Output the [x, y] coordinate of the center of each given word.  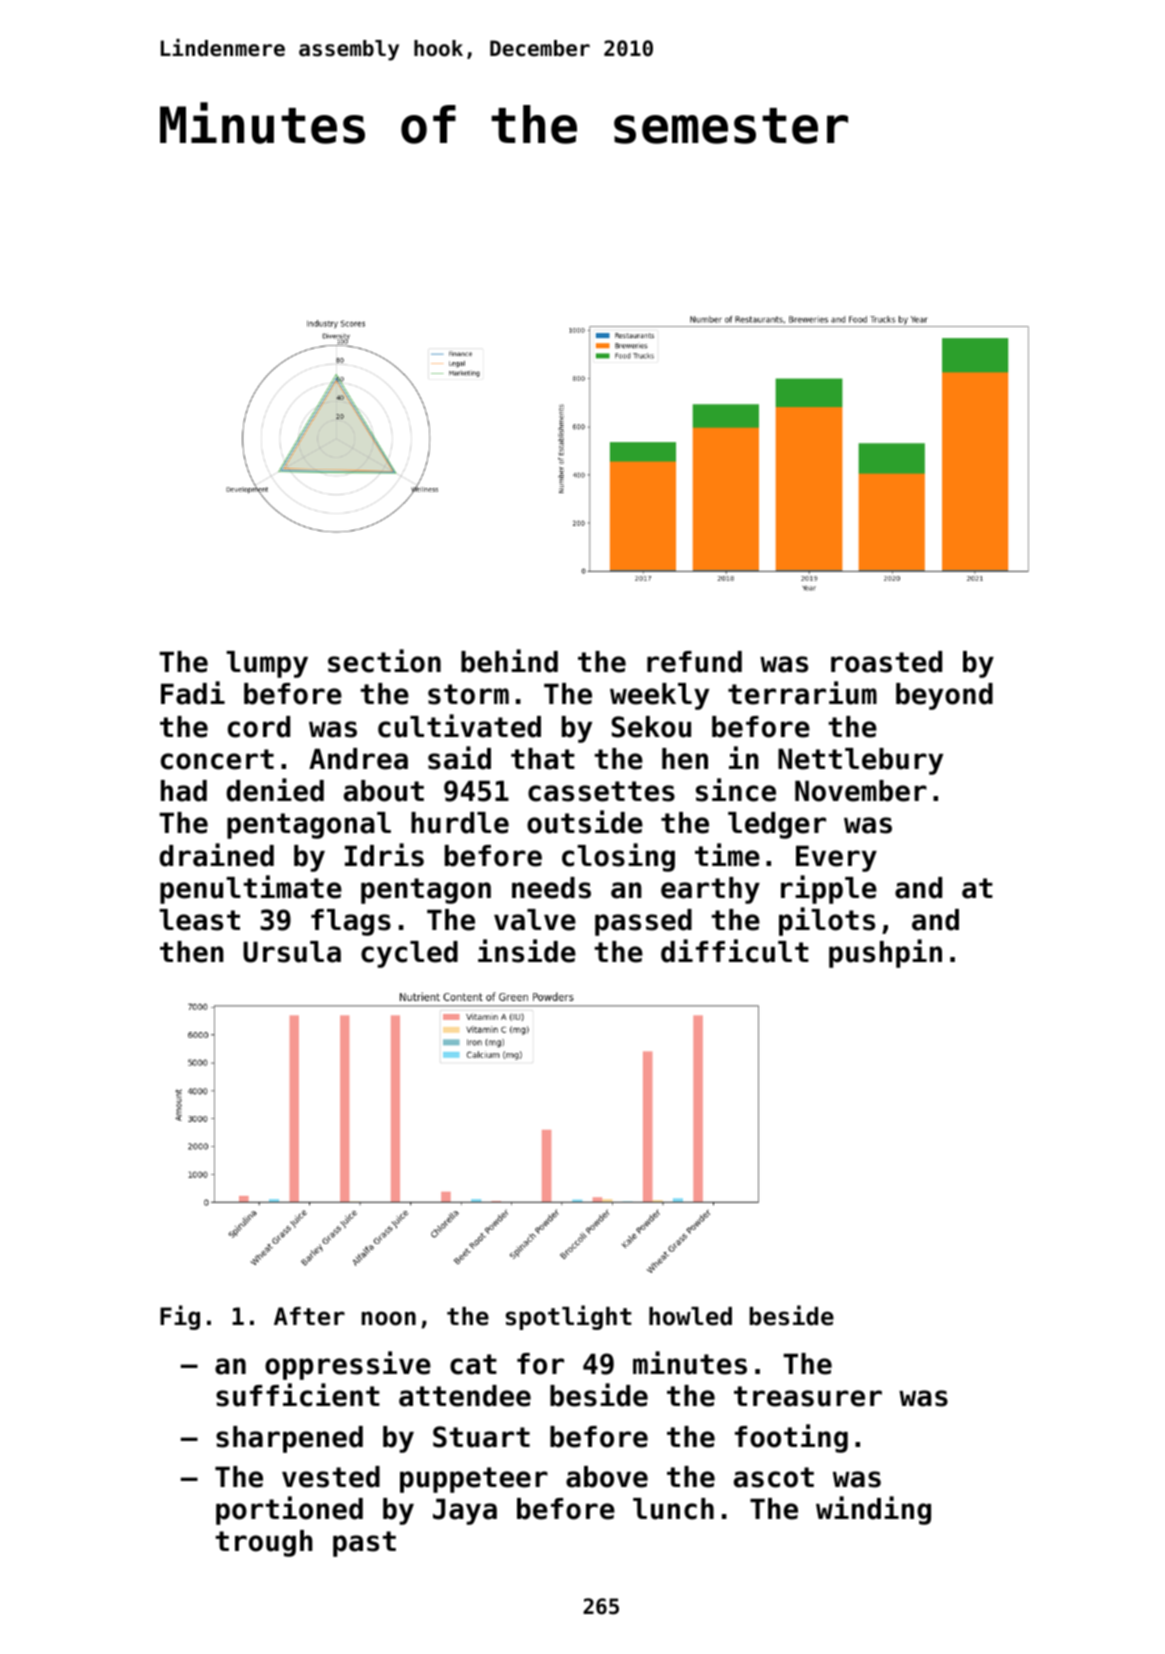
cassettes [601, 791]
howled [690, 1316]
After [309, 1316]
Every [836, 858]
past [364, 1544]
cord [259, 727]
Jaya [465, 1511]
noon [388, 1318]
